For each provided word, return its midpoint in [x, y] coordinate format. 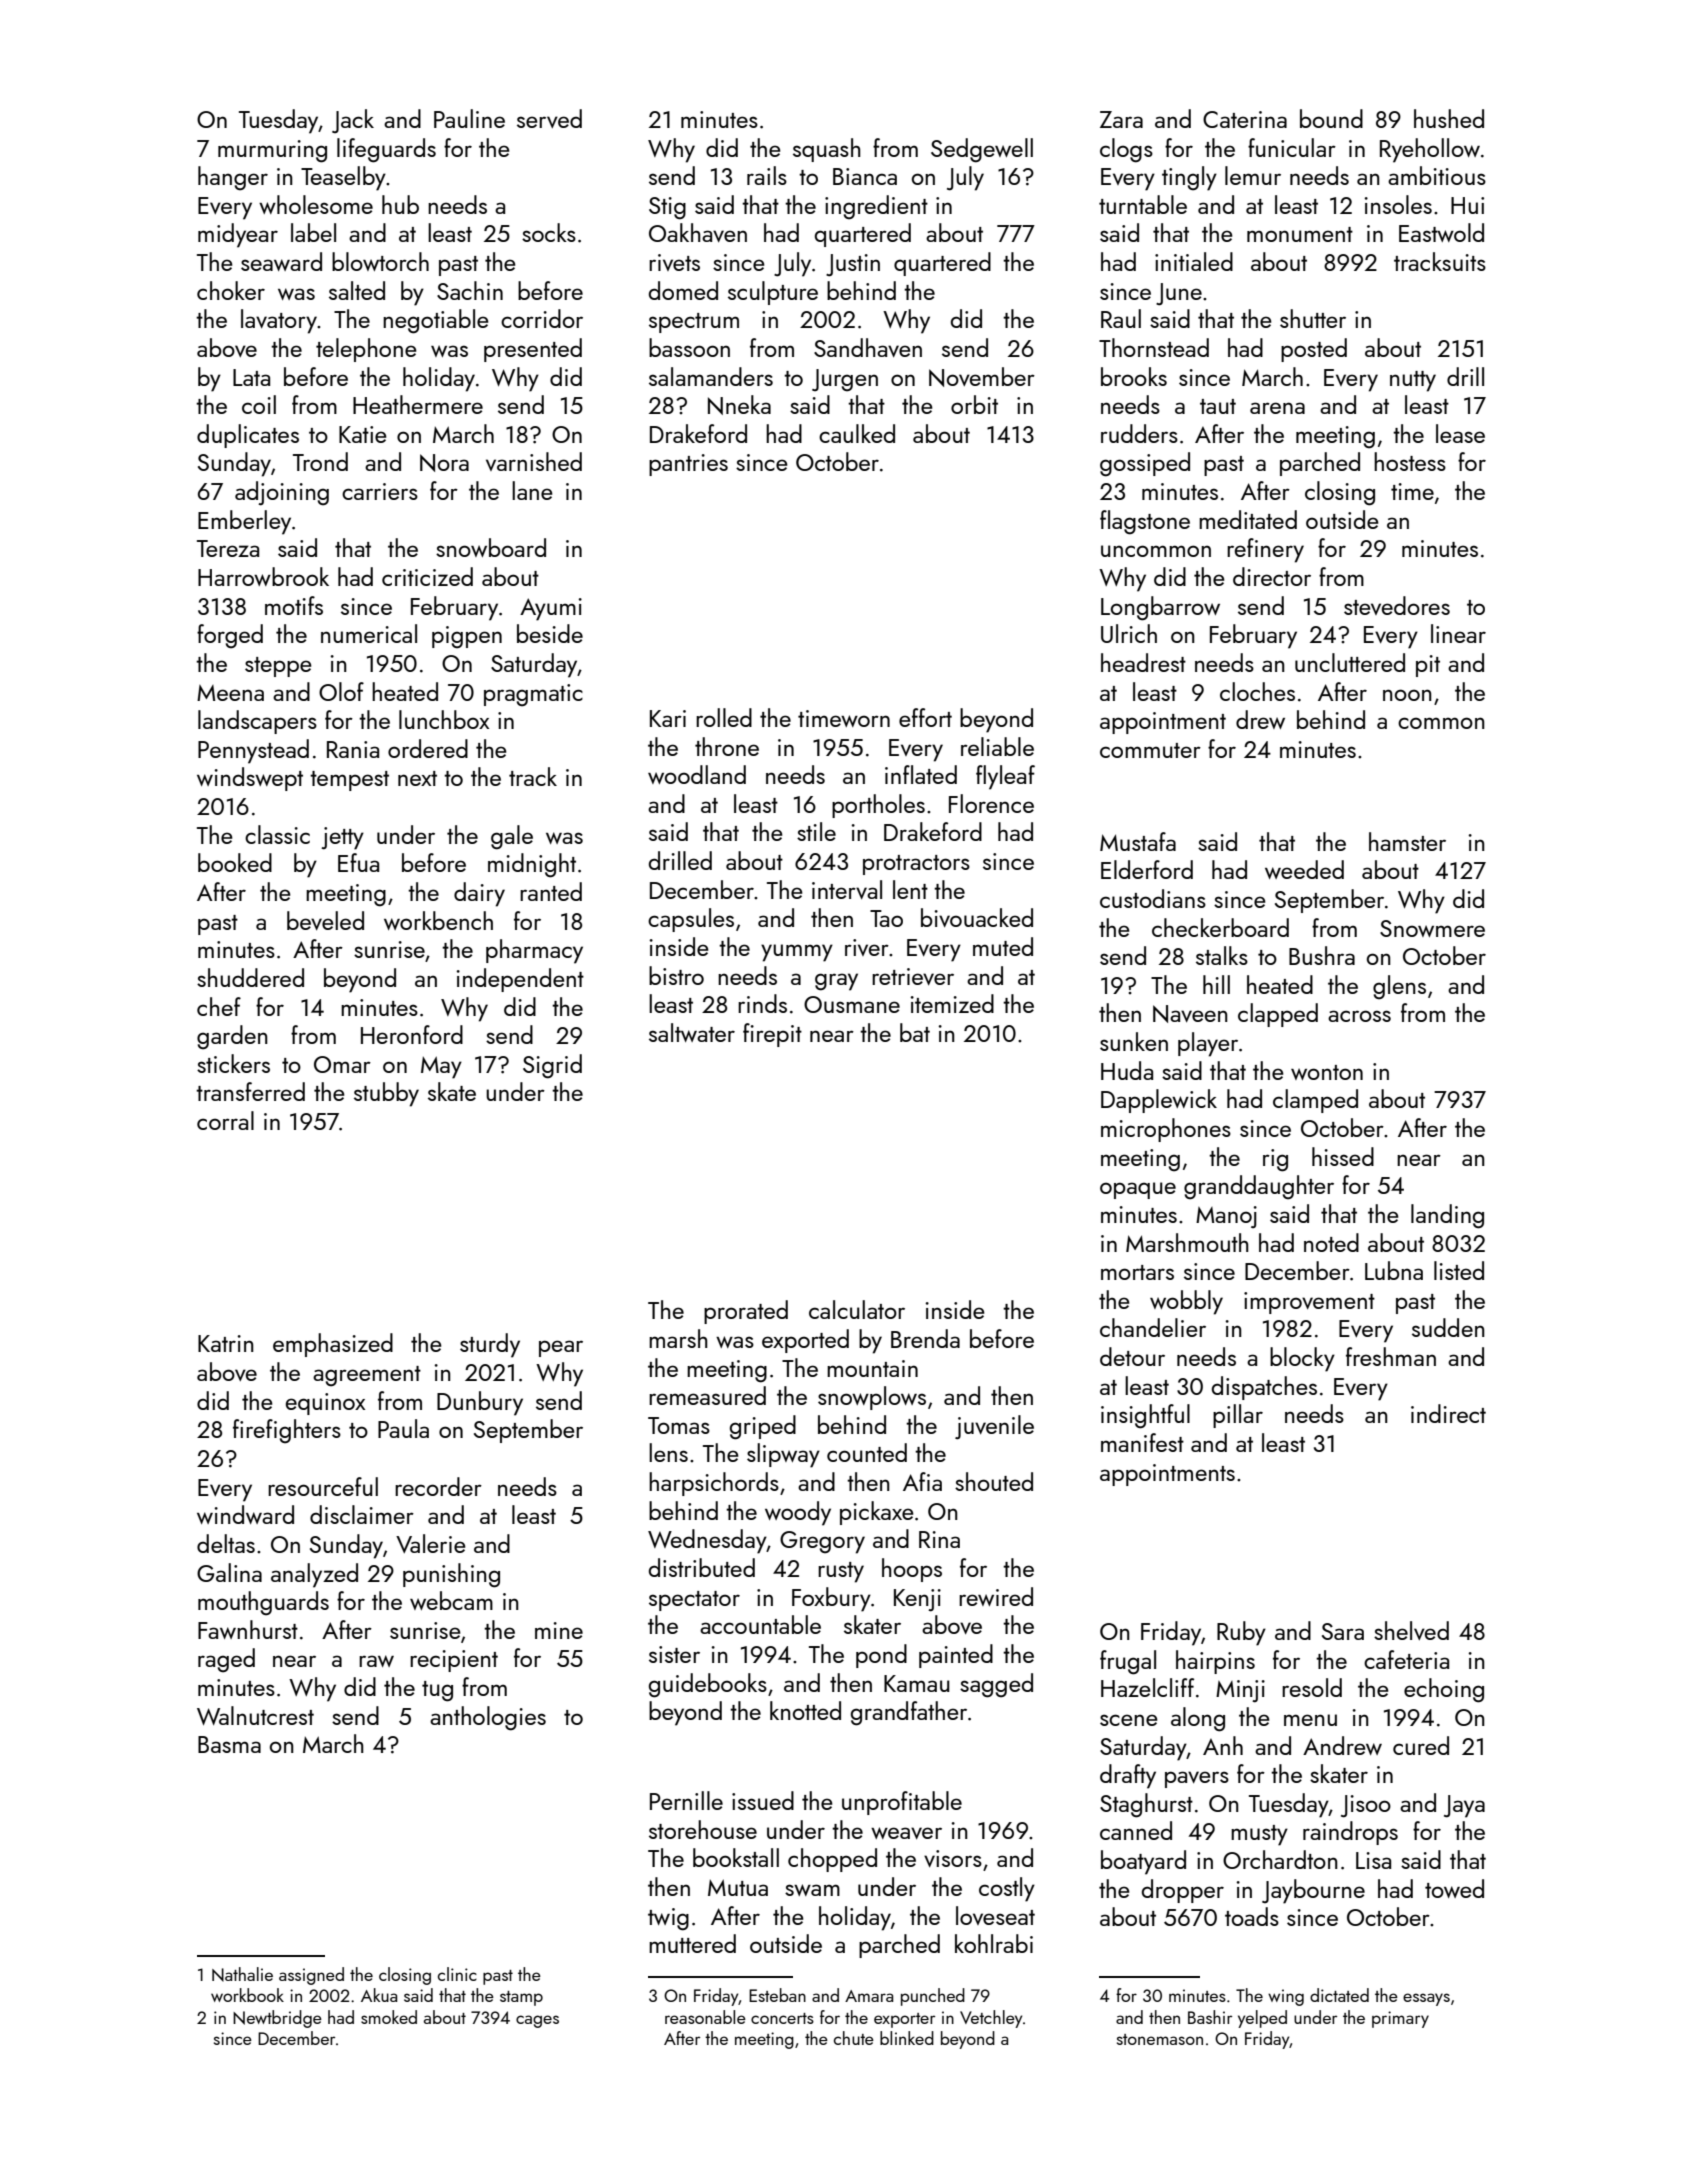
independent [520, 980]
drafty [1128, 1776]
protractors [916, 865]
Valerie [431, 1543]
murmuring [272, 151]
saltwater [692, 1032]
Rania [353, 749]
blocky [1302, 1359]
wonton [1327, 1072]
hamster [1407, 841]
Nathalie [242, 1974]
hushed [1449, 118]
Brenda [925, 1338]
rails [767, 175]
